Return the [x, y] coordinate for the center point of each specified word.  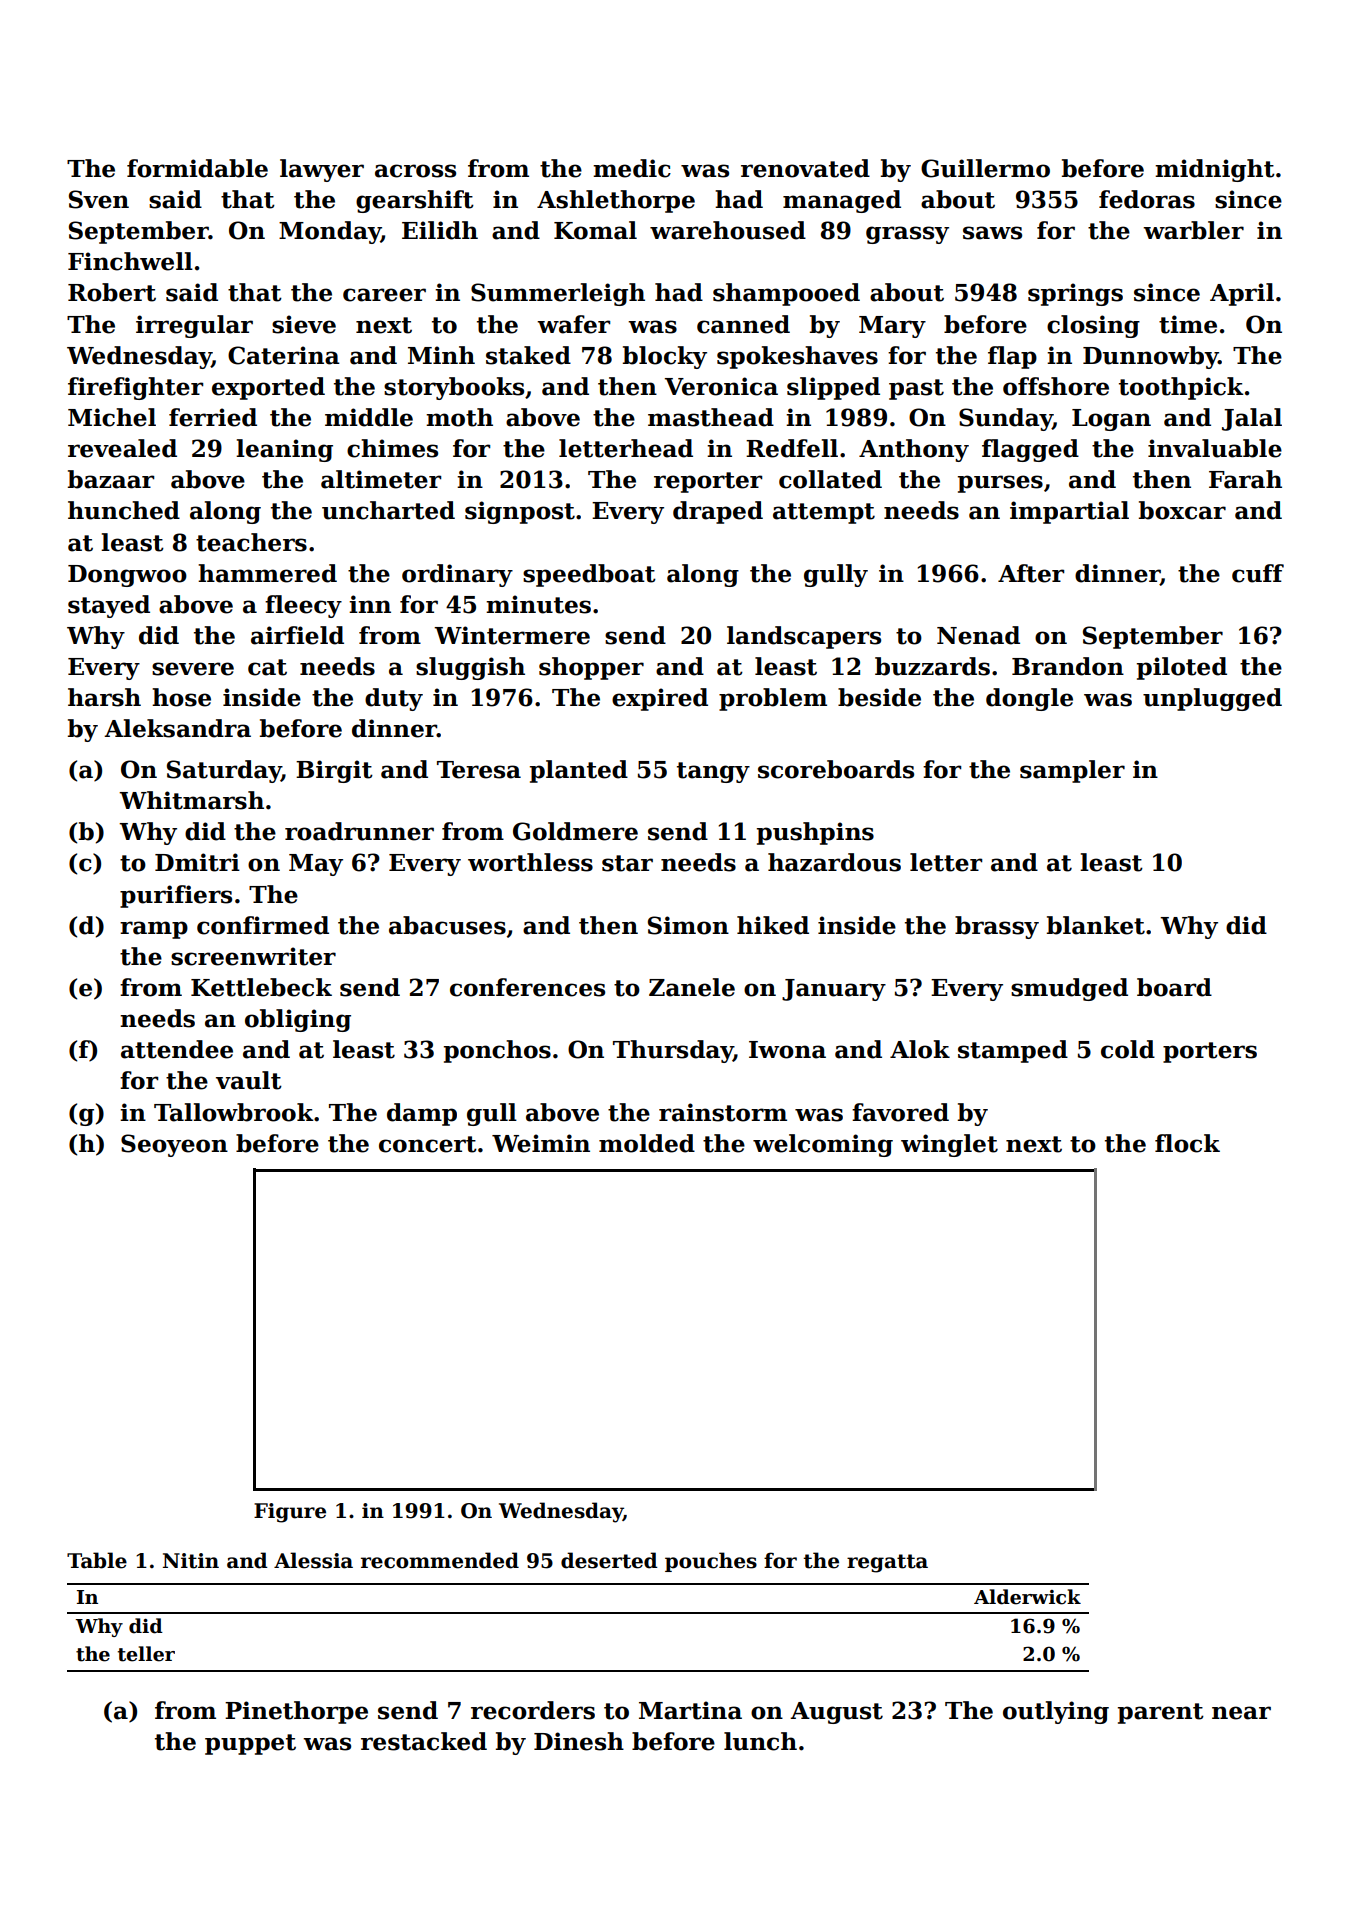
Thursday [673, 1051]
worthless [530, 862]
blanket [1096, 925]
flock [1187, 1143]
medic [632, 168]
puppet [250, 1744]
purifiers [176, 896]
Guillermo [985, 168]
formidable [197, 168]
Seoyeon [174, 1145]
